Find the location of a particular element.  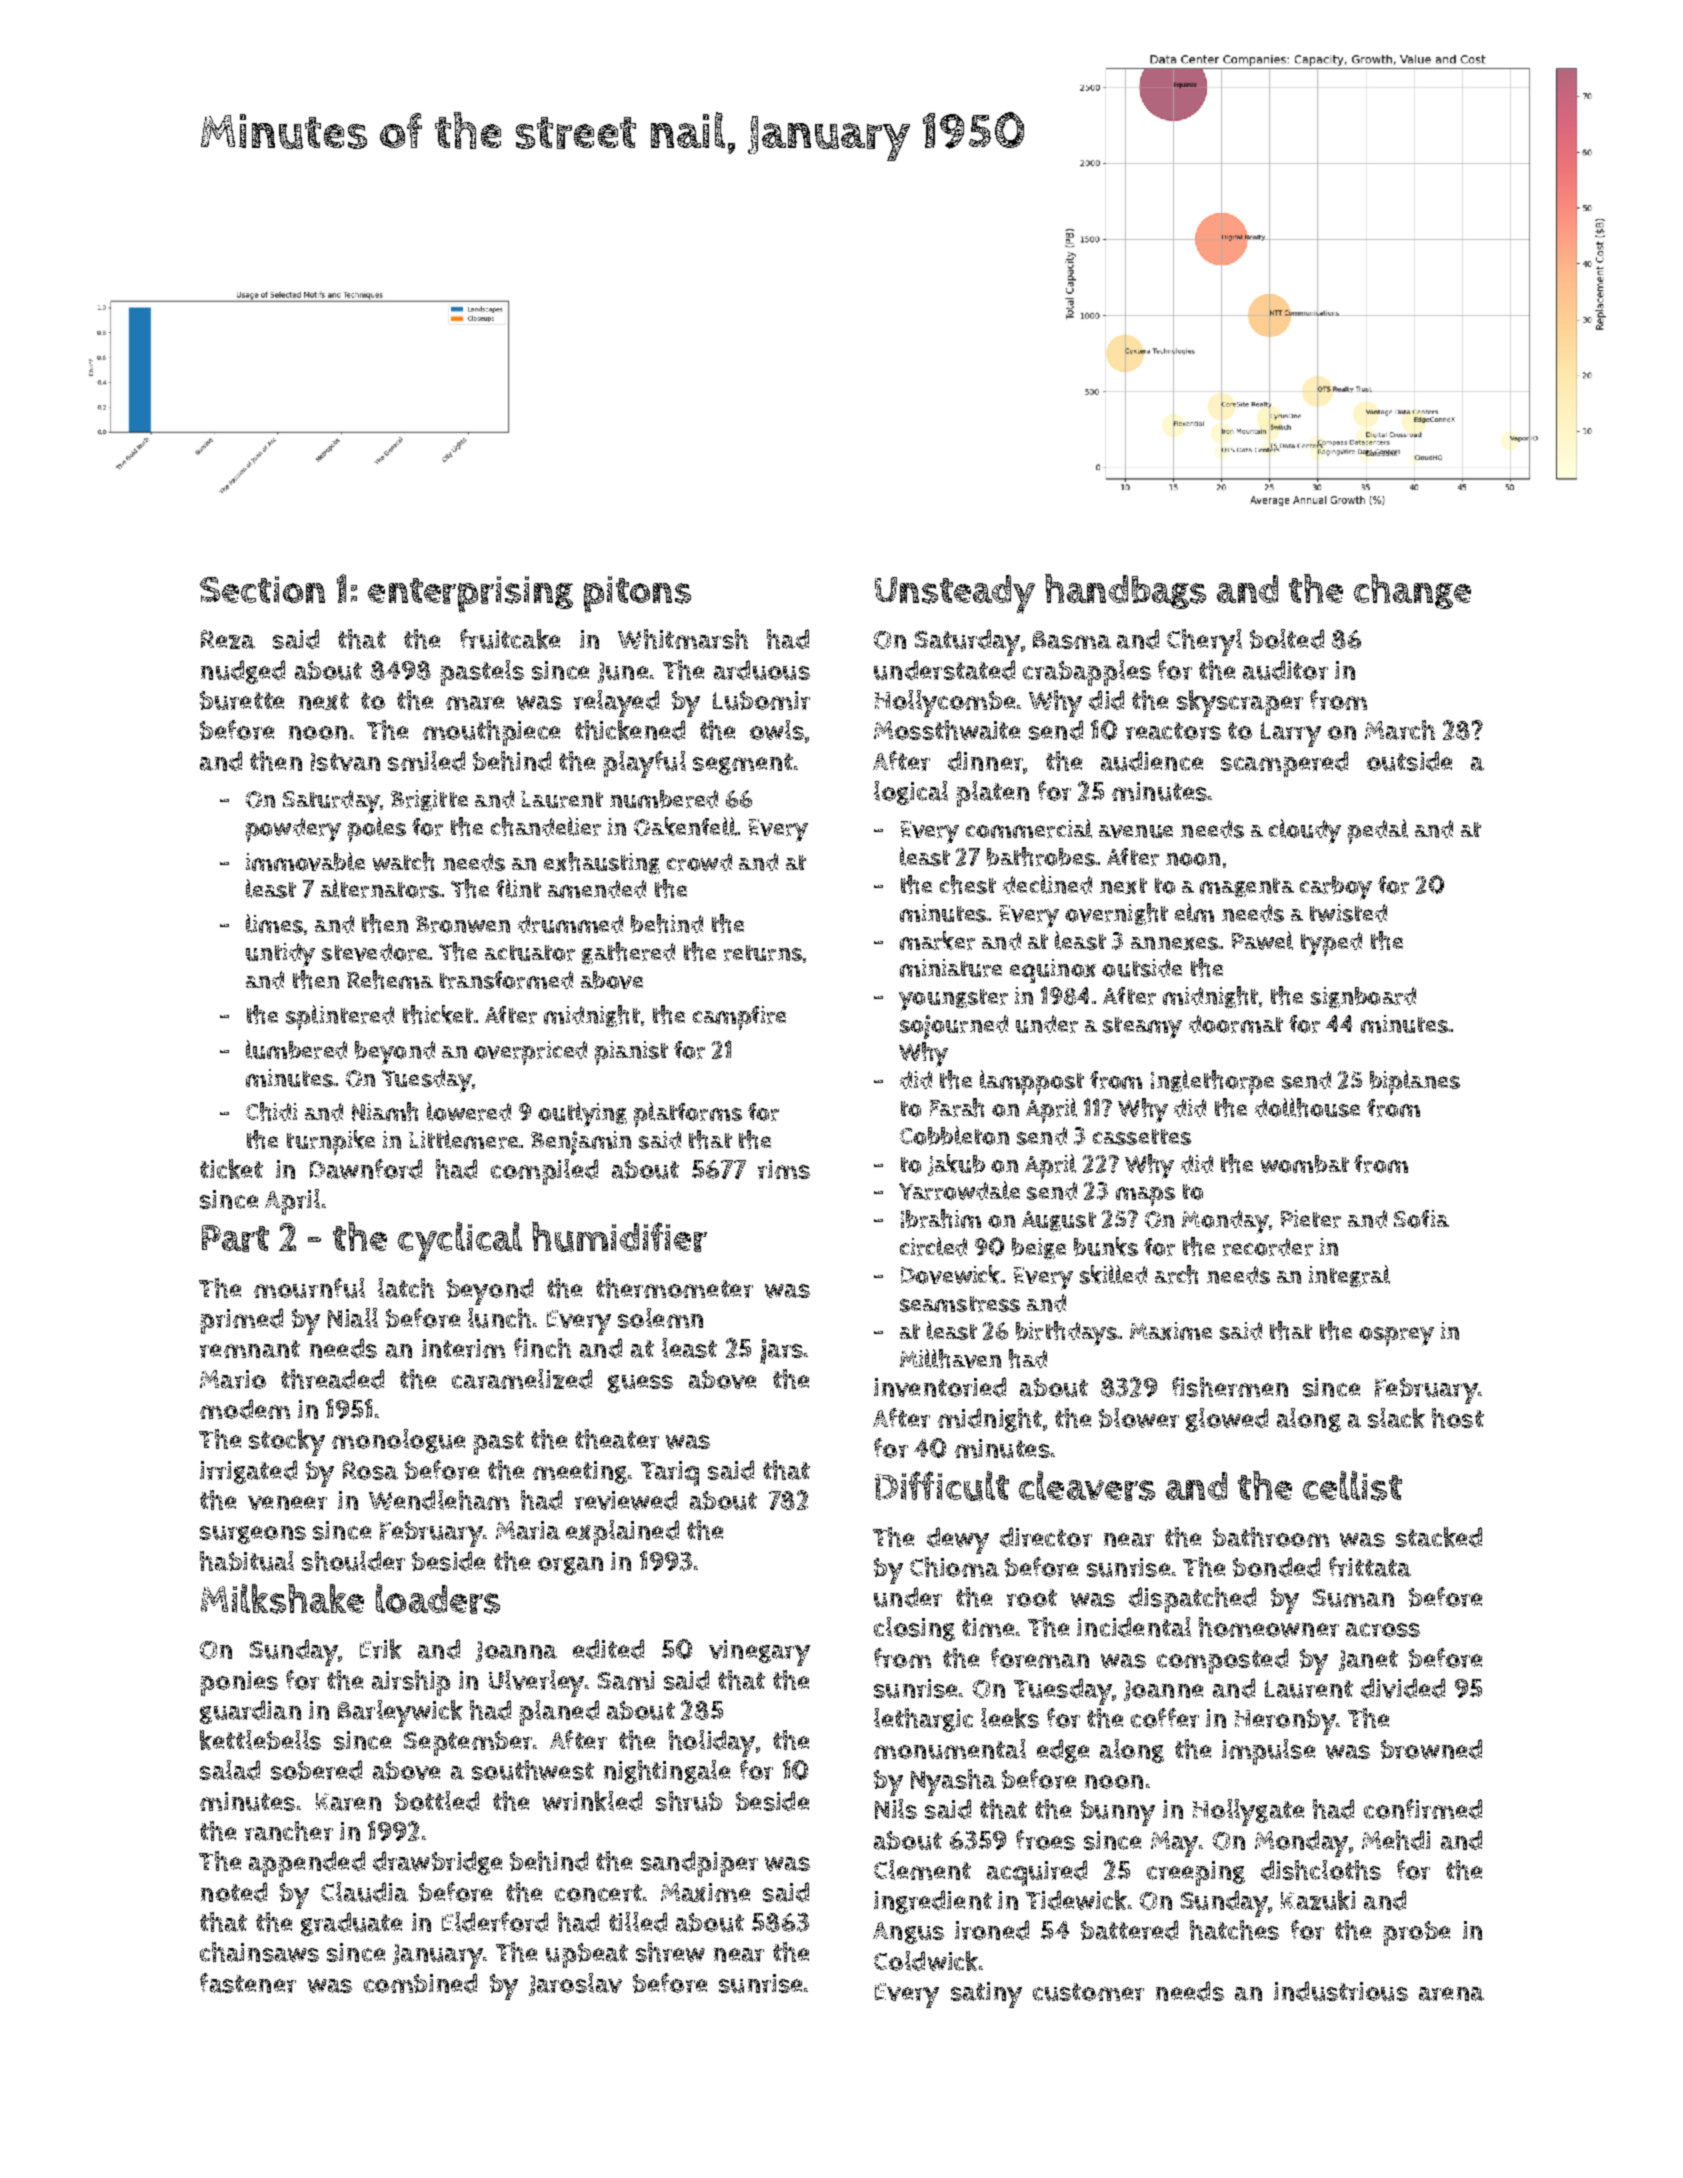

Jaroslav is located at coordinates (575, 1984).
